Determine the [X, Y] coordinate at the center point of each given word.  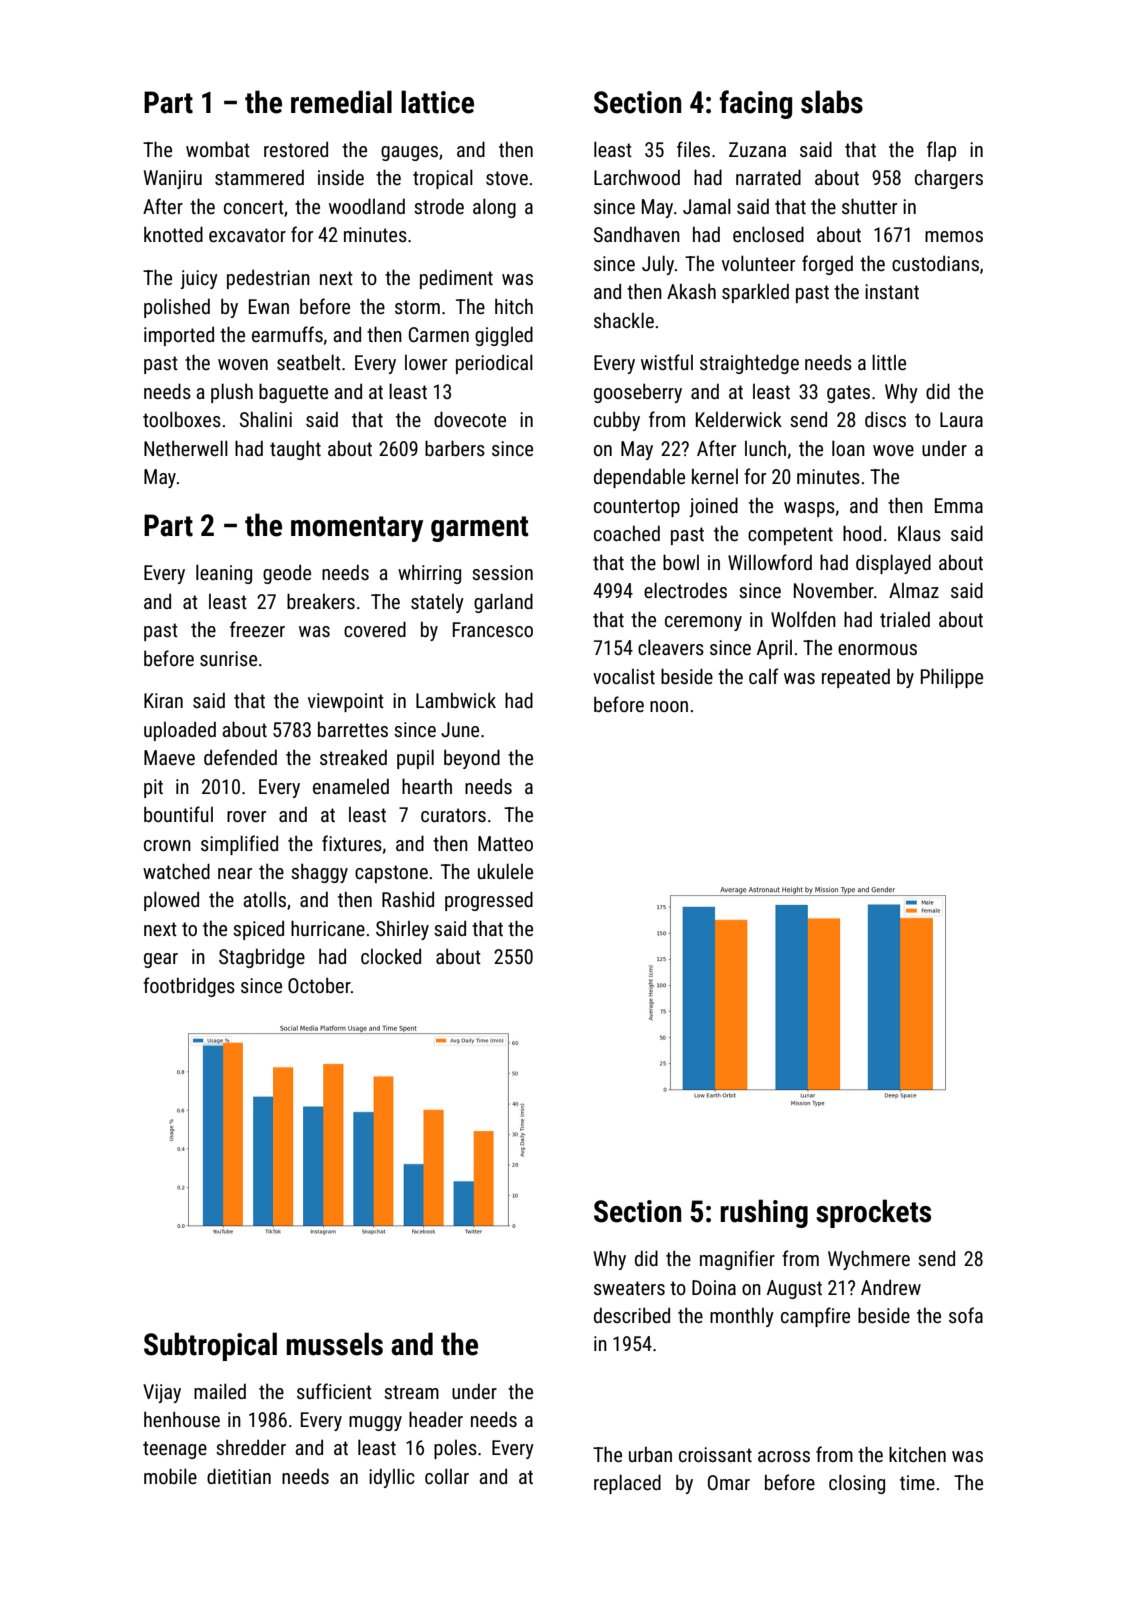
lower [426, 362]
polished [177, 308]
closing [857, 1484]
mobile [170, 1476]
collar [447, 1476]
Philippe [952, 678]
